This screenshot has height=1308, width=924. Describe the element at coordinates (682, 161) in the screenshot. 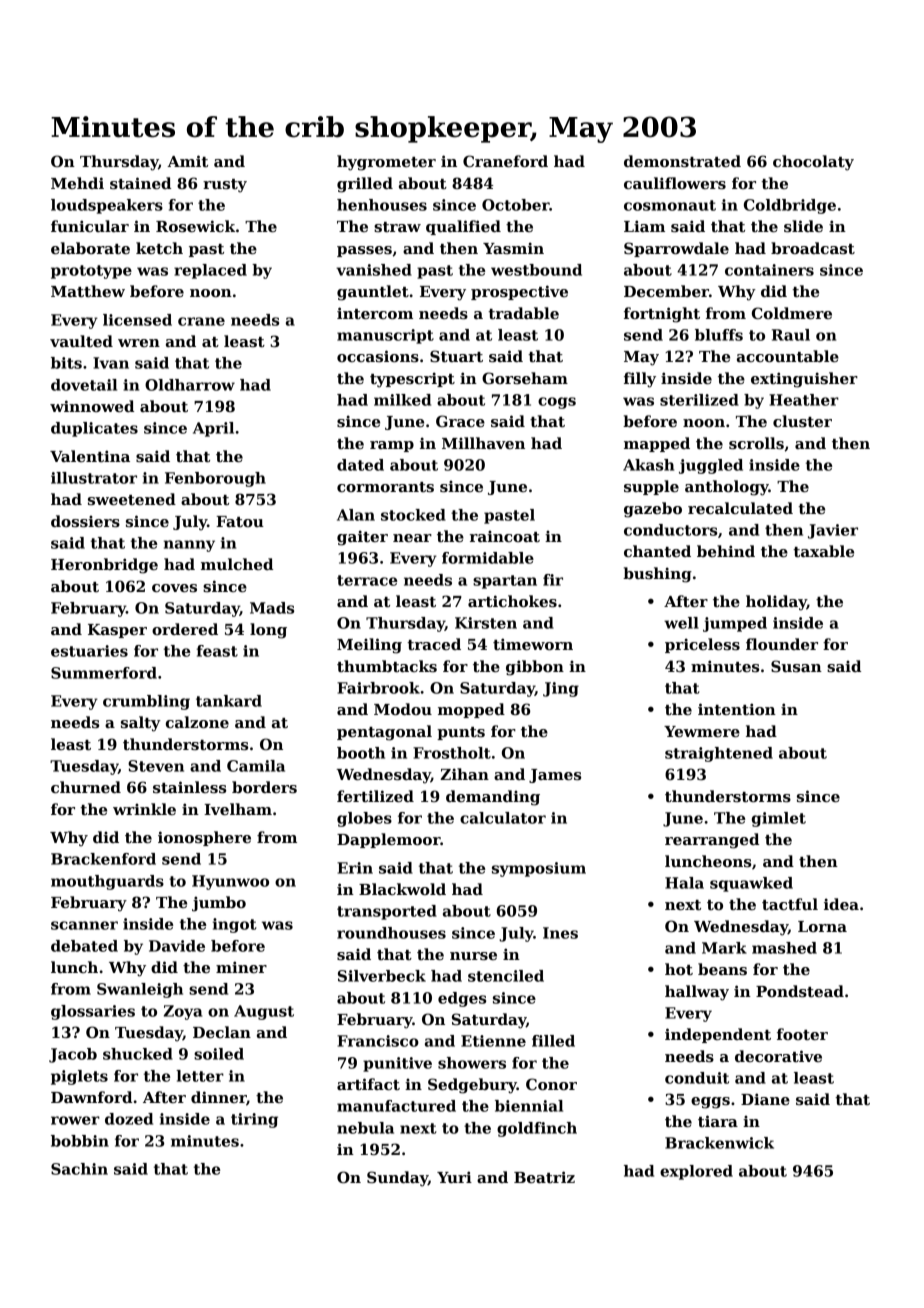

I see `demonstrated` at that location.
